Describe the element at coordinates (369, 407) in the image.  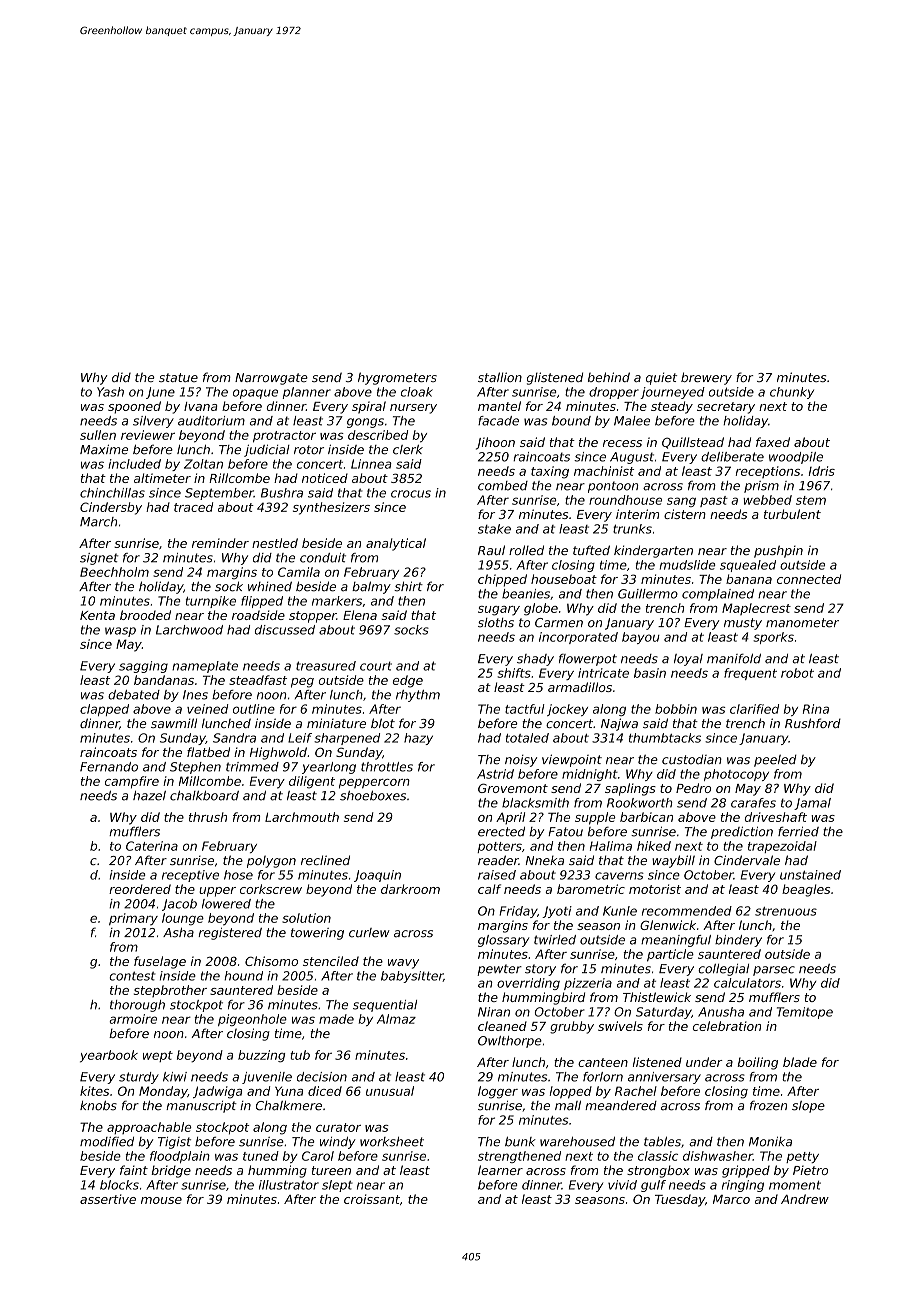
I see `spiral` at that location.
